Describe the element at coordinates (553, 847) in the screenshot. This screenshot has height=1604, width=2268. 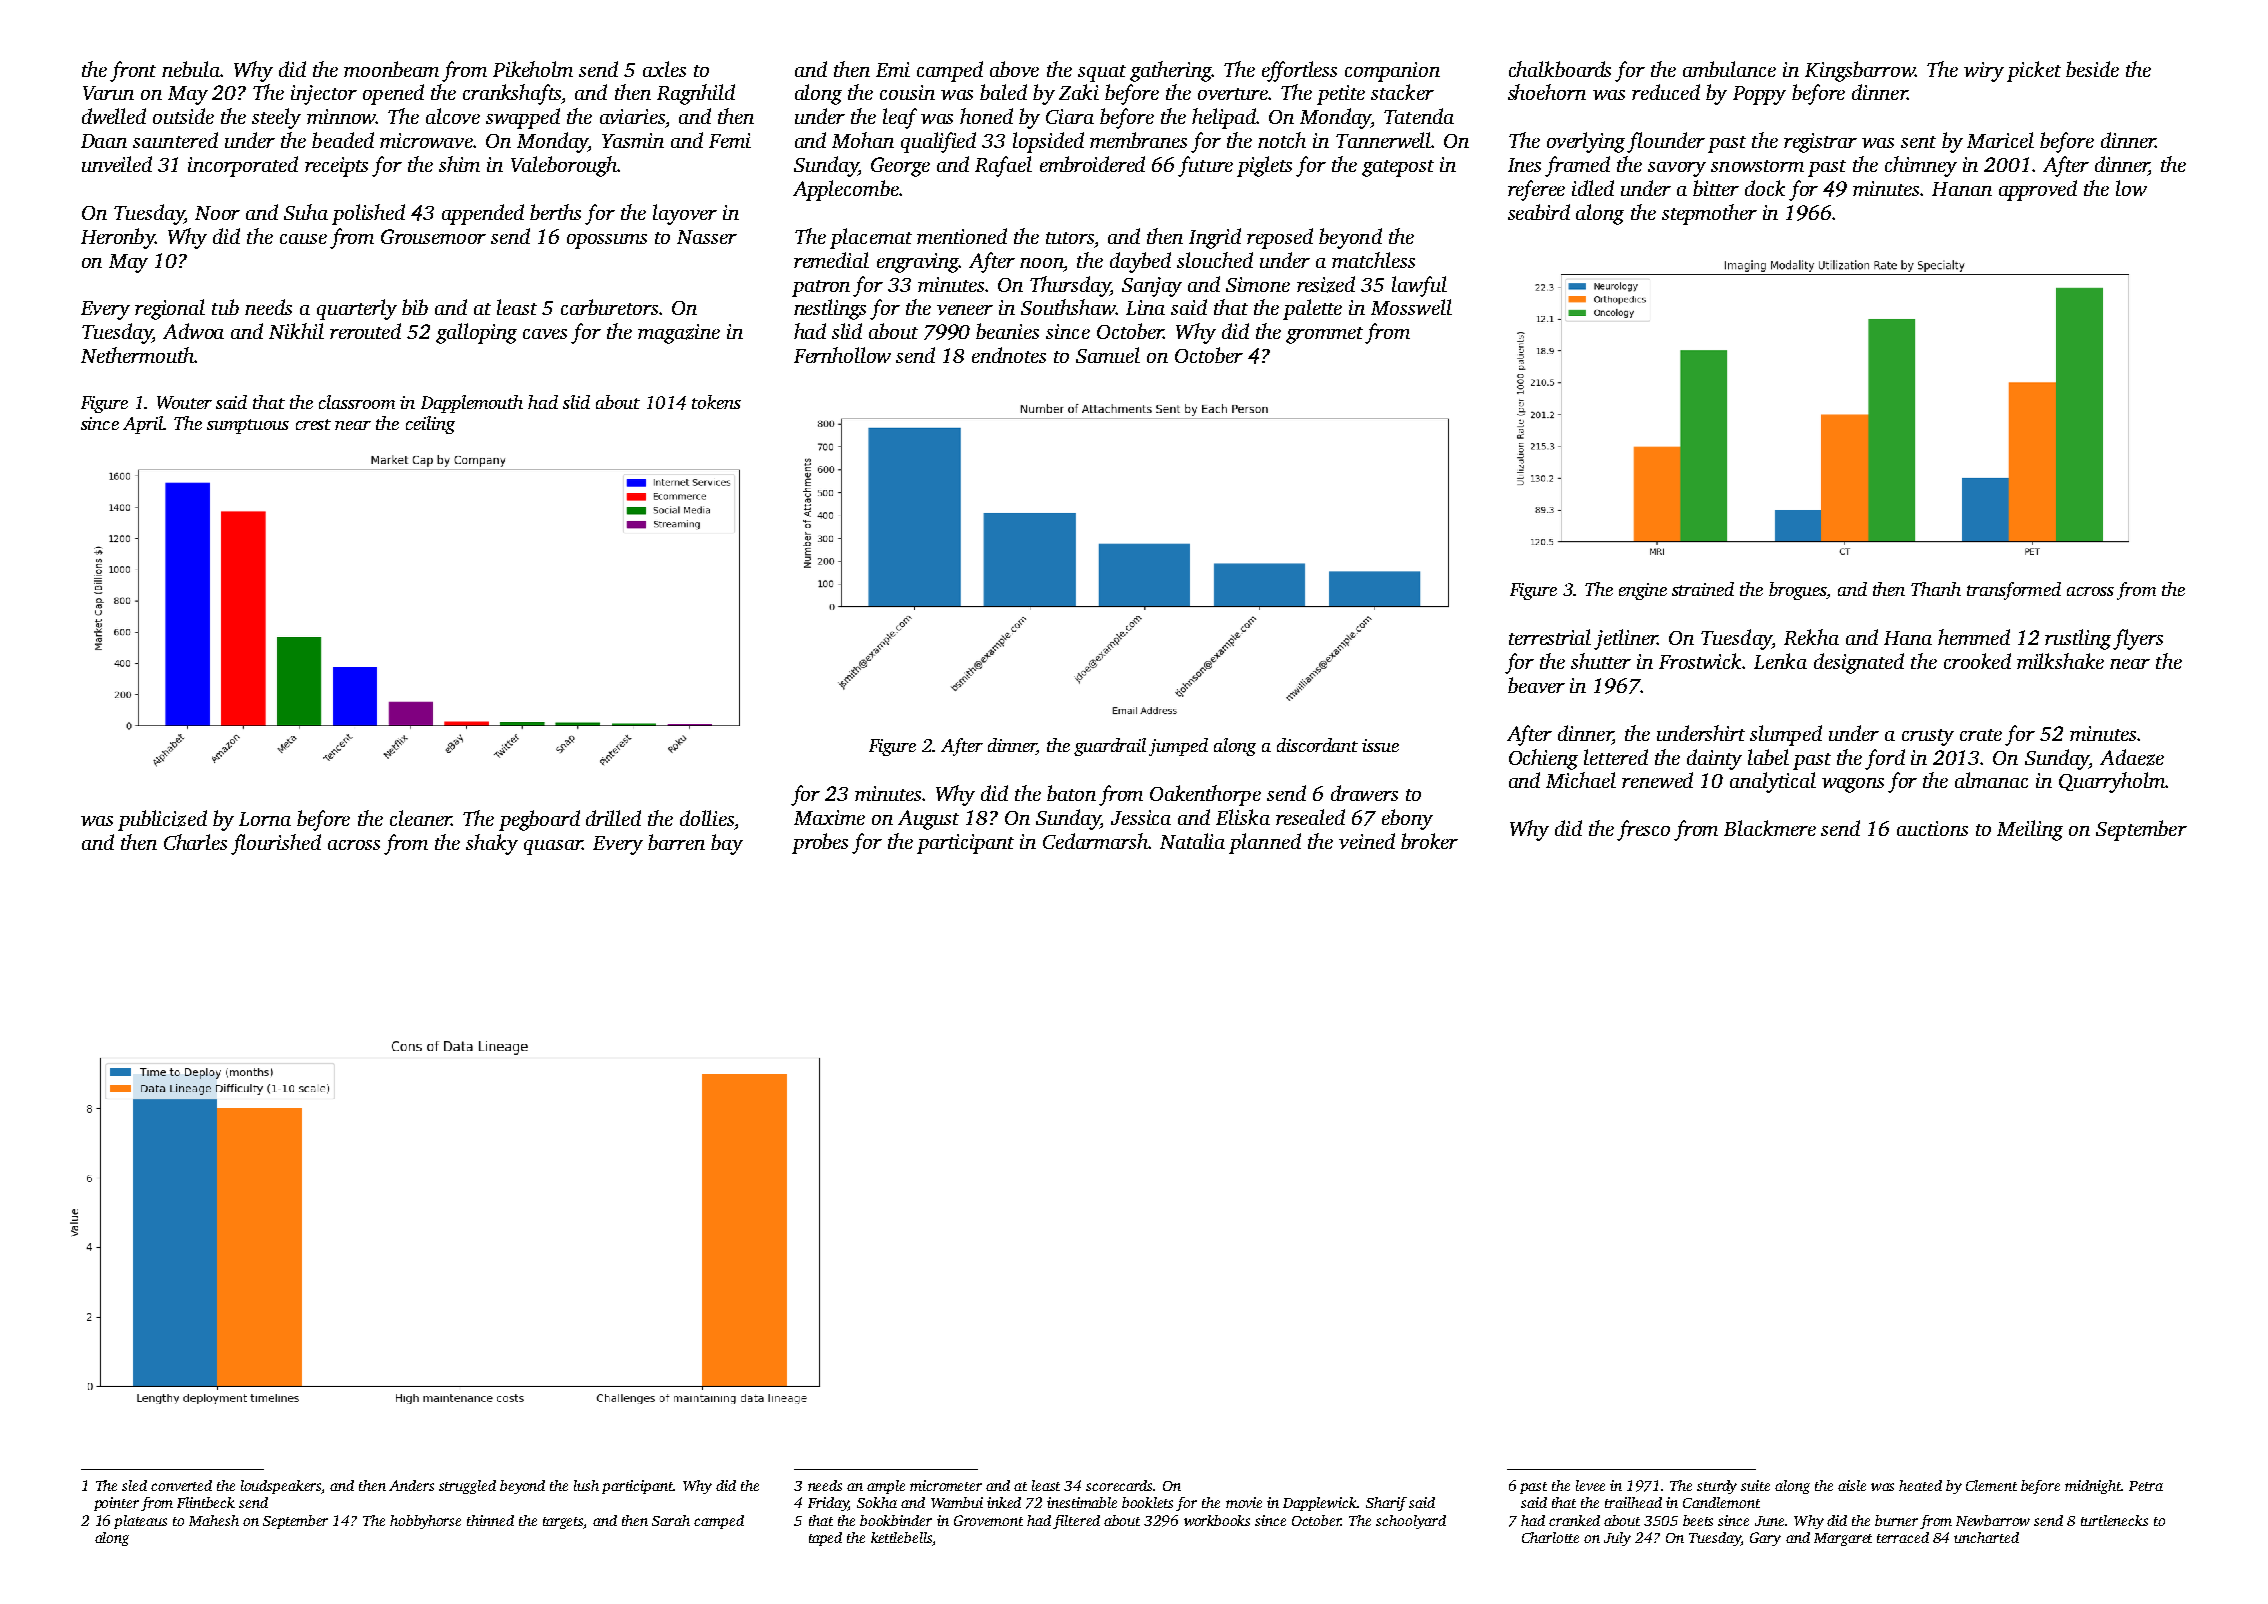
I see `quasar` at that location.
